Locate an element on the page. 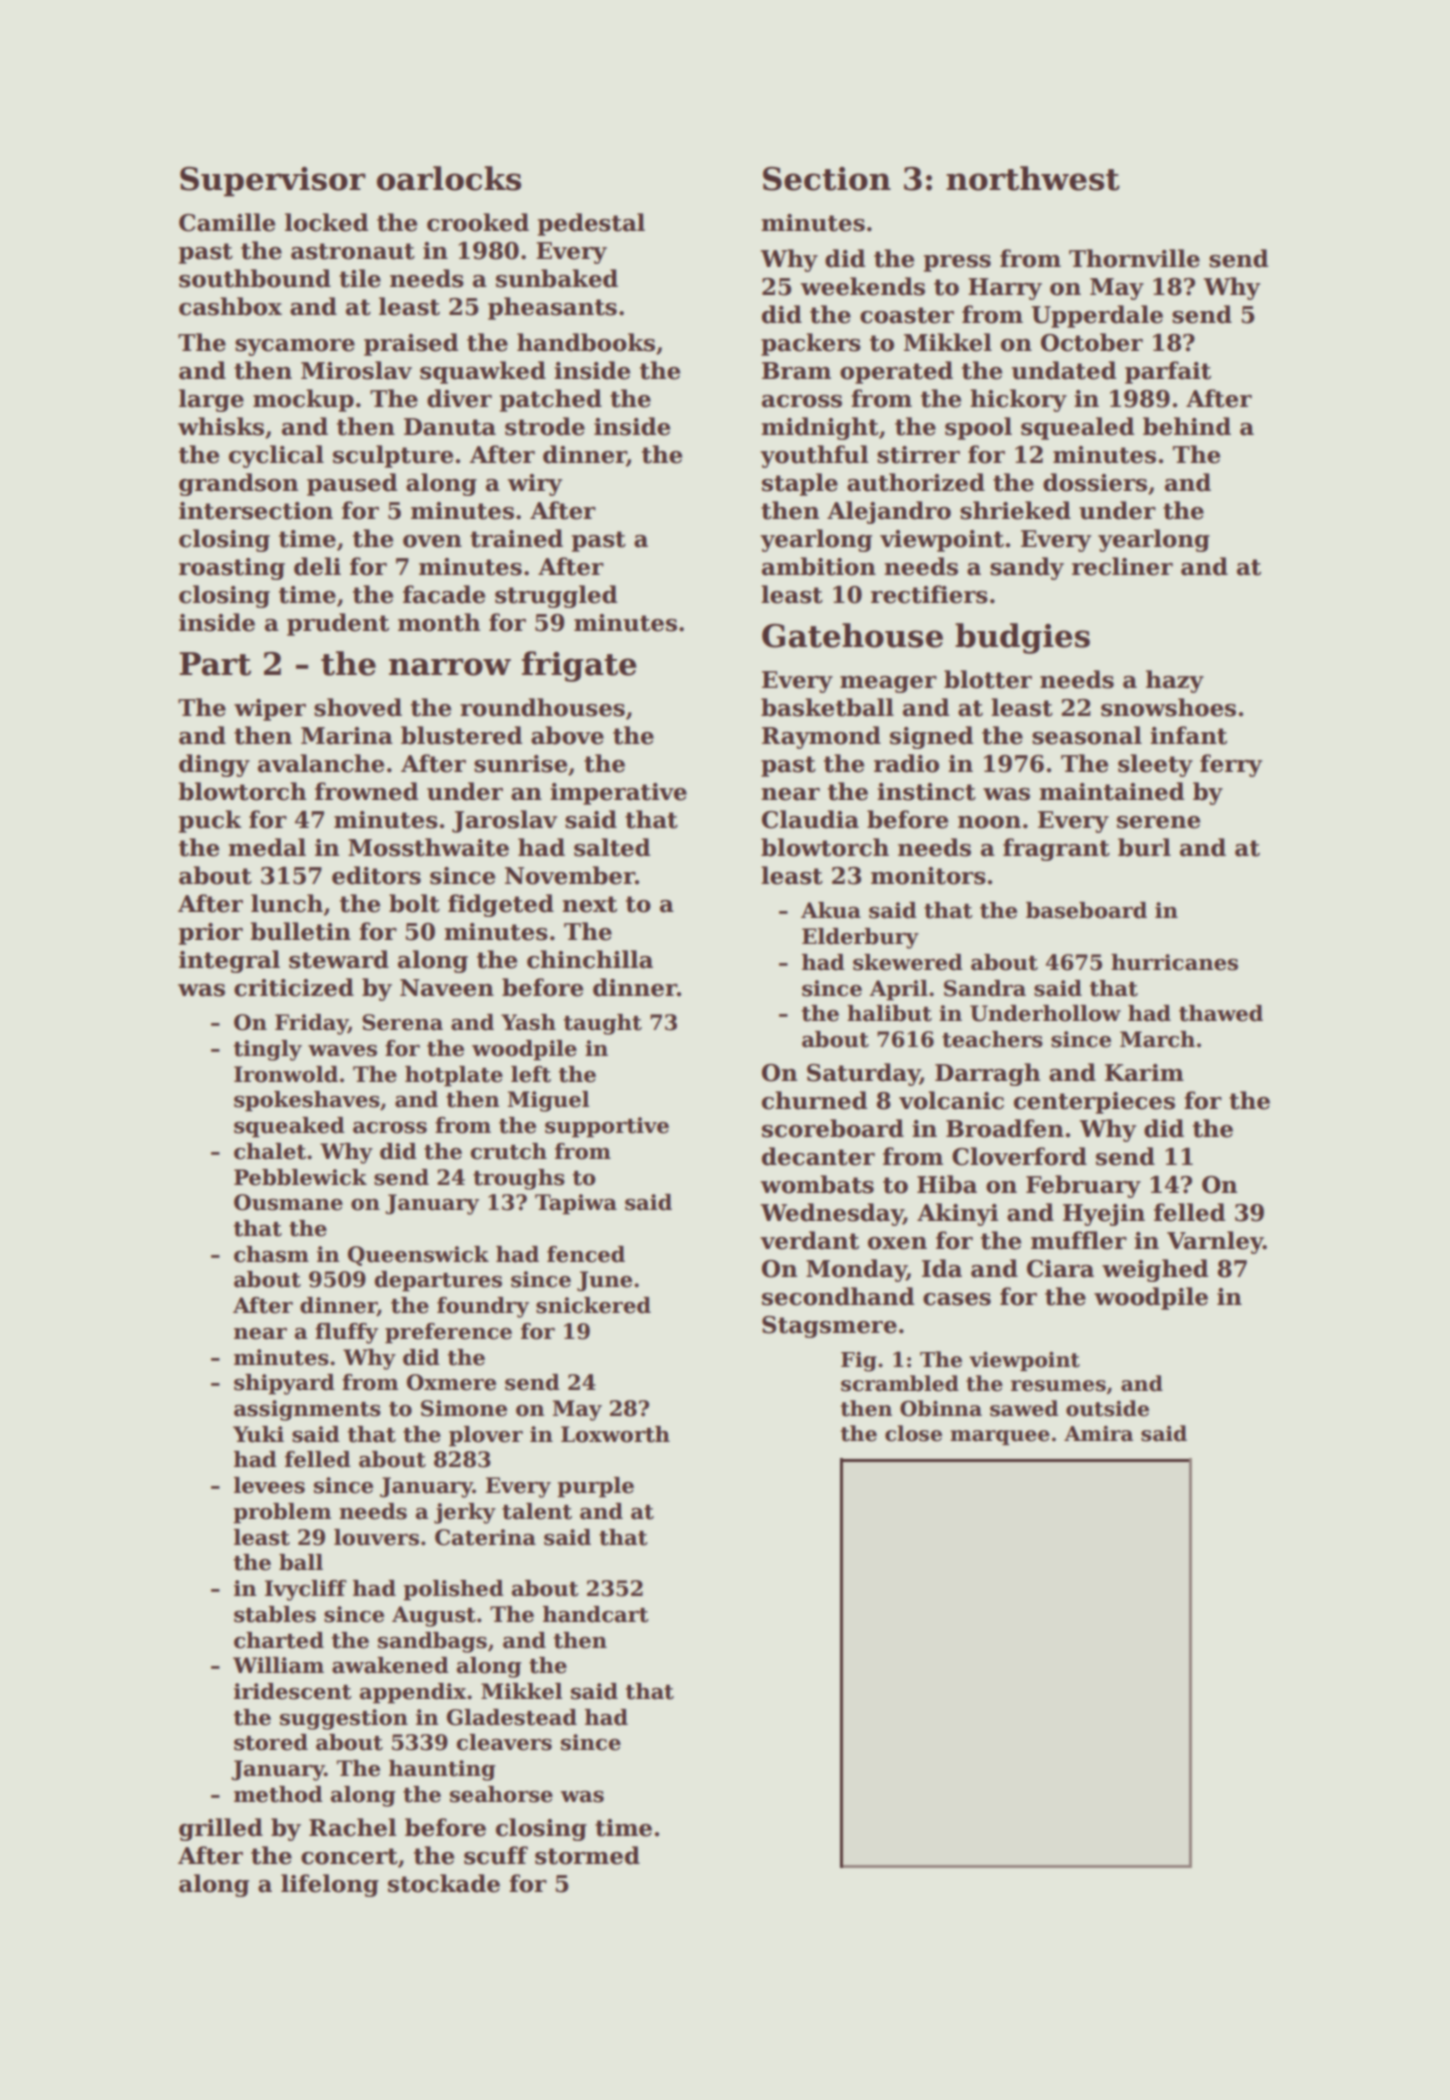 The image size is (1450, 2100). Amira is located at coordinates (1098, 1434).
